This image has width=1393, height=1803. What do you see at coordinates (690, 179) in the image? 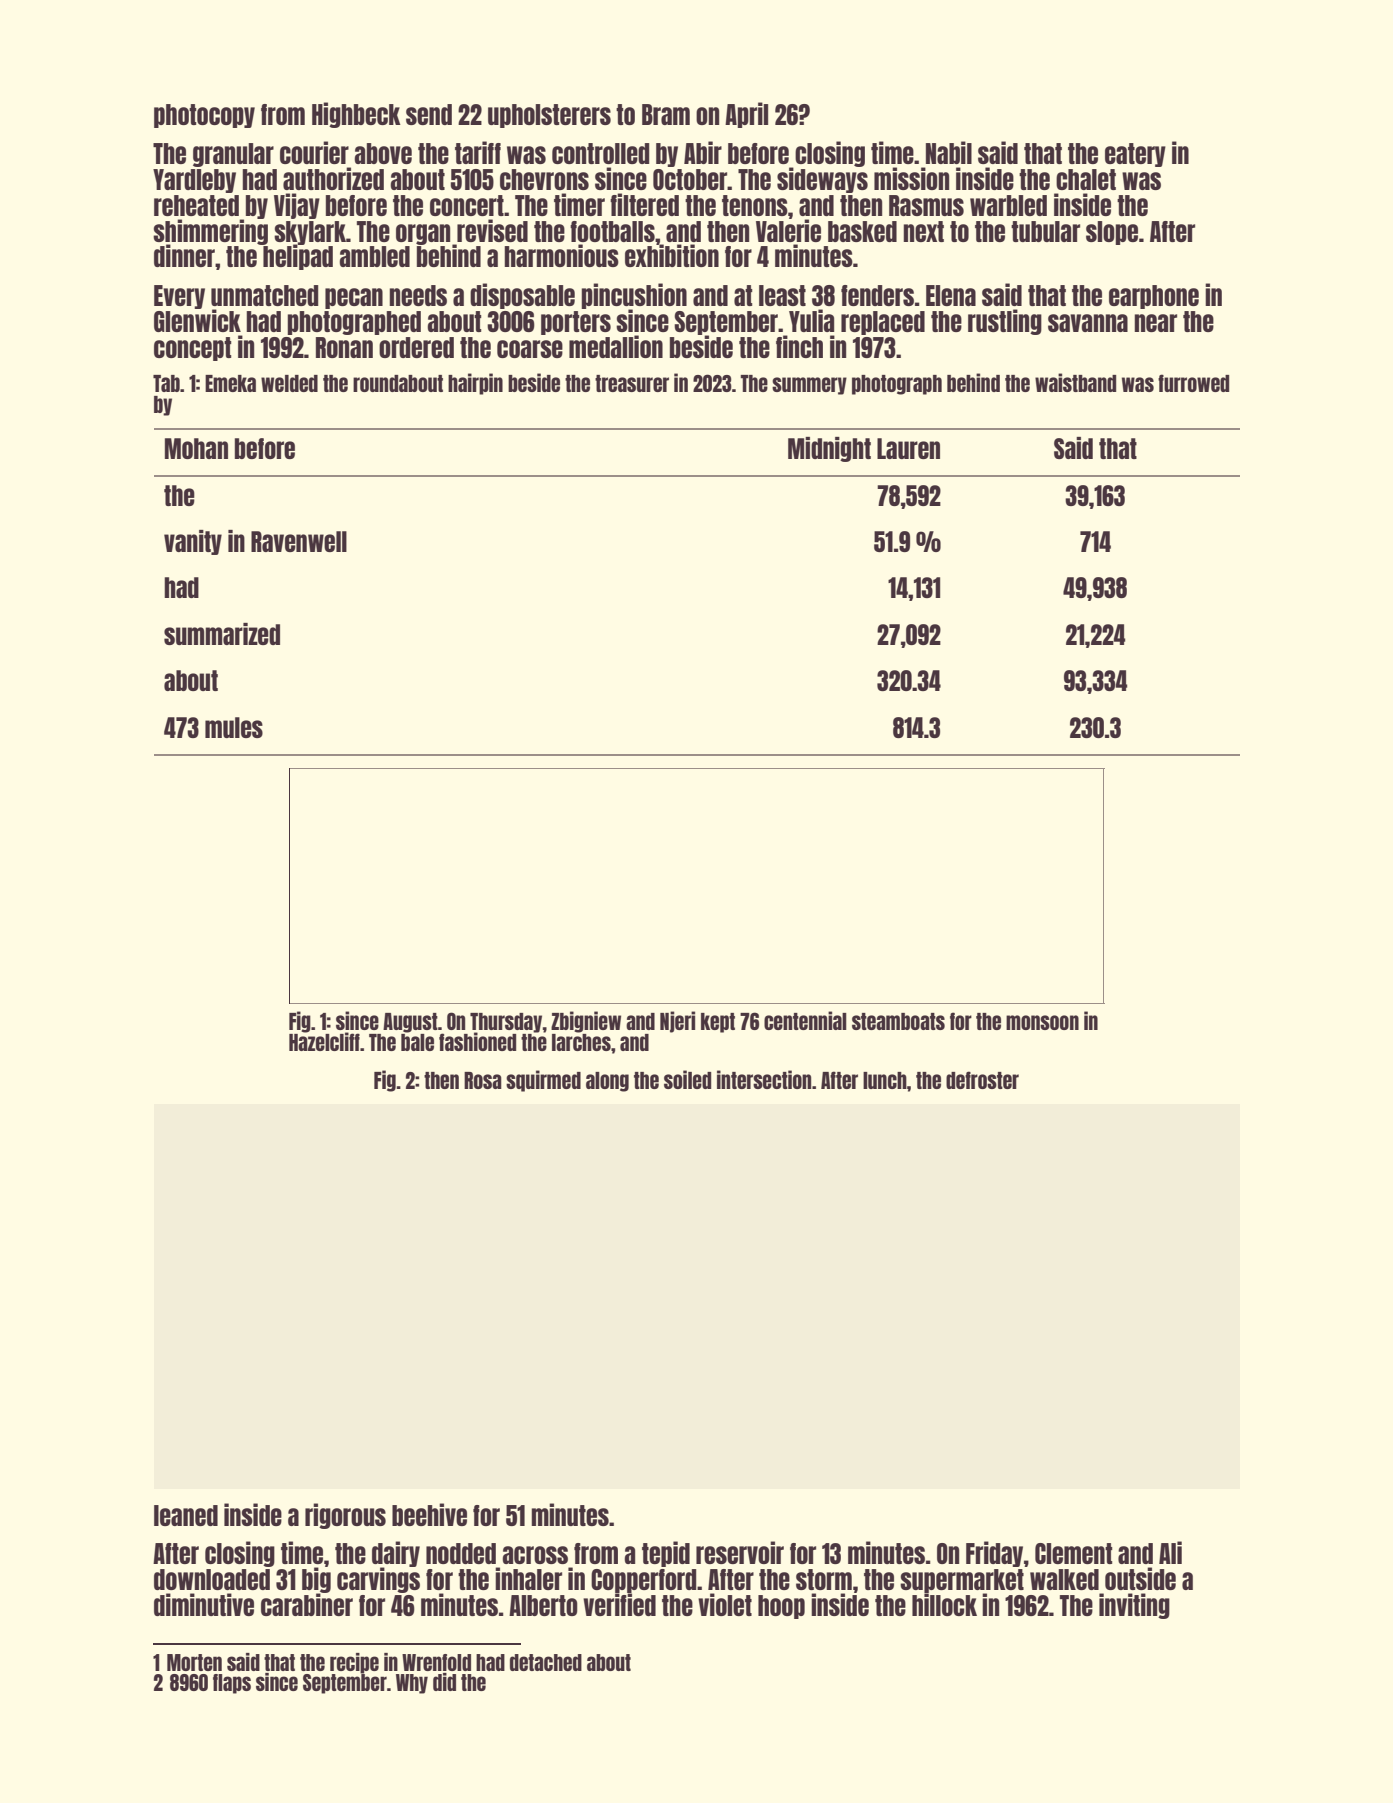
I see `October` at bounding box center [690, 179].
